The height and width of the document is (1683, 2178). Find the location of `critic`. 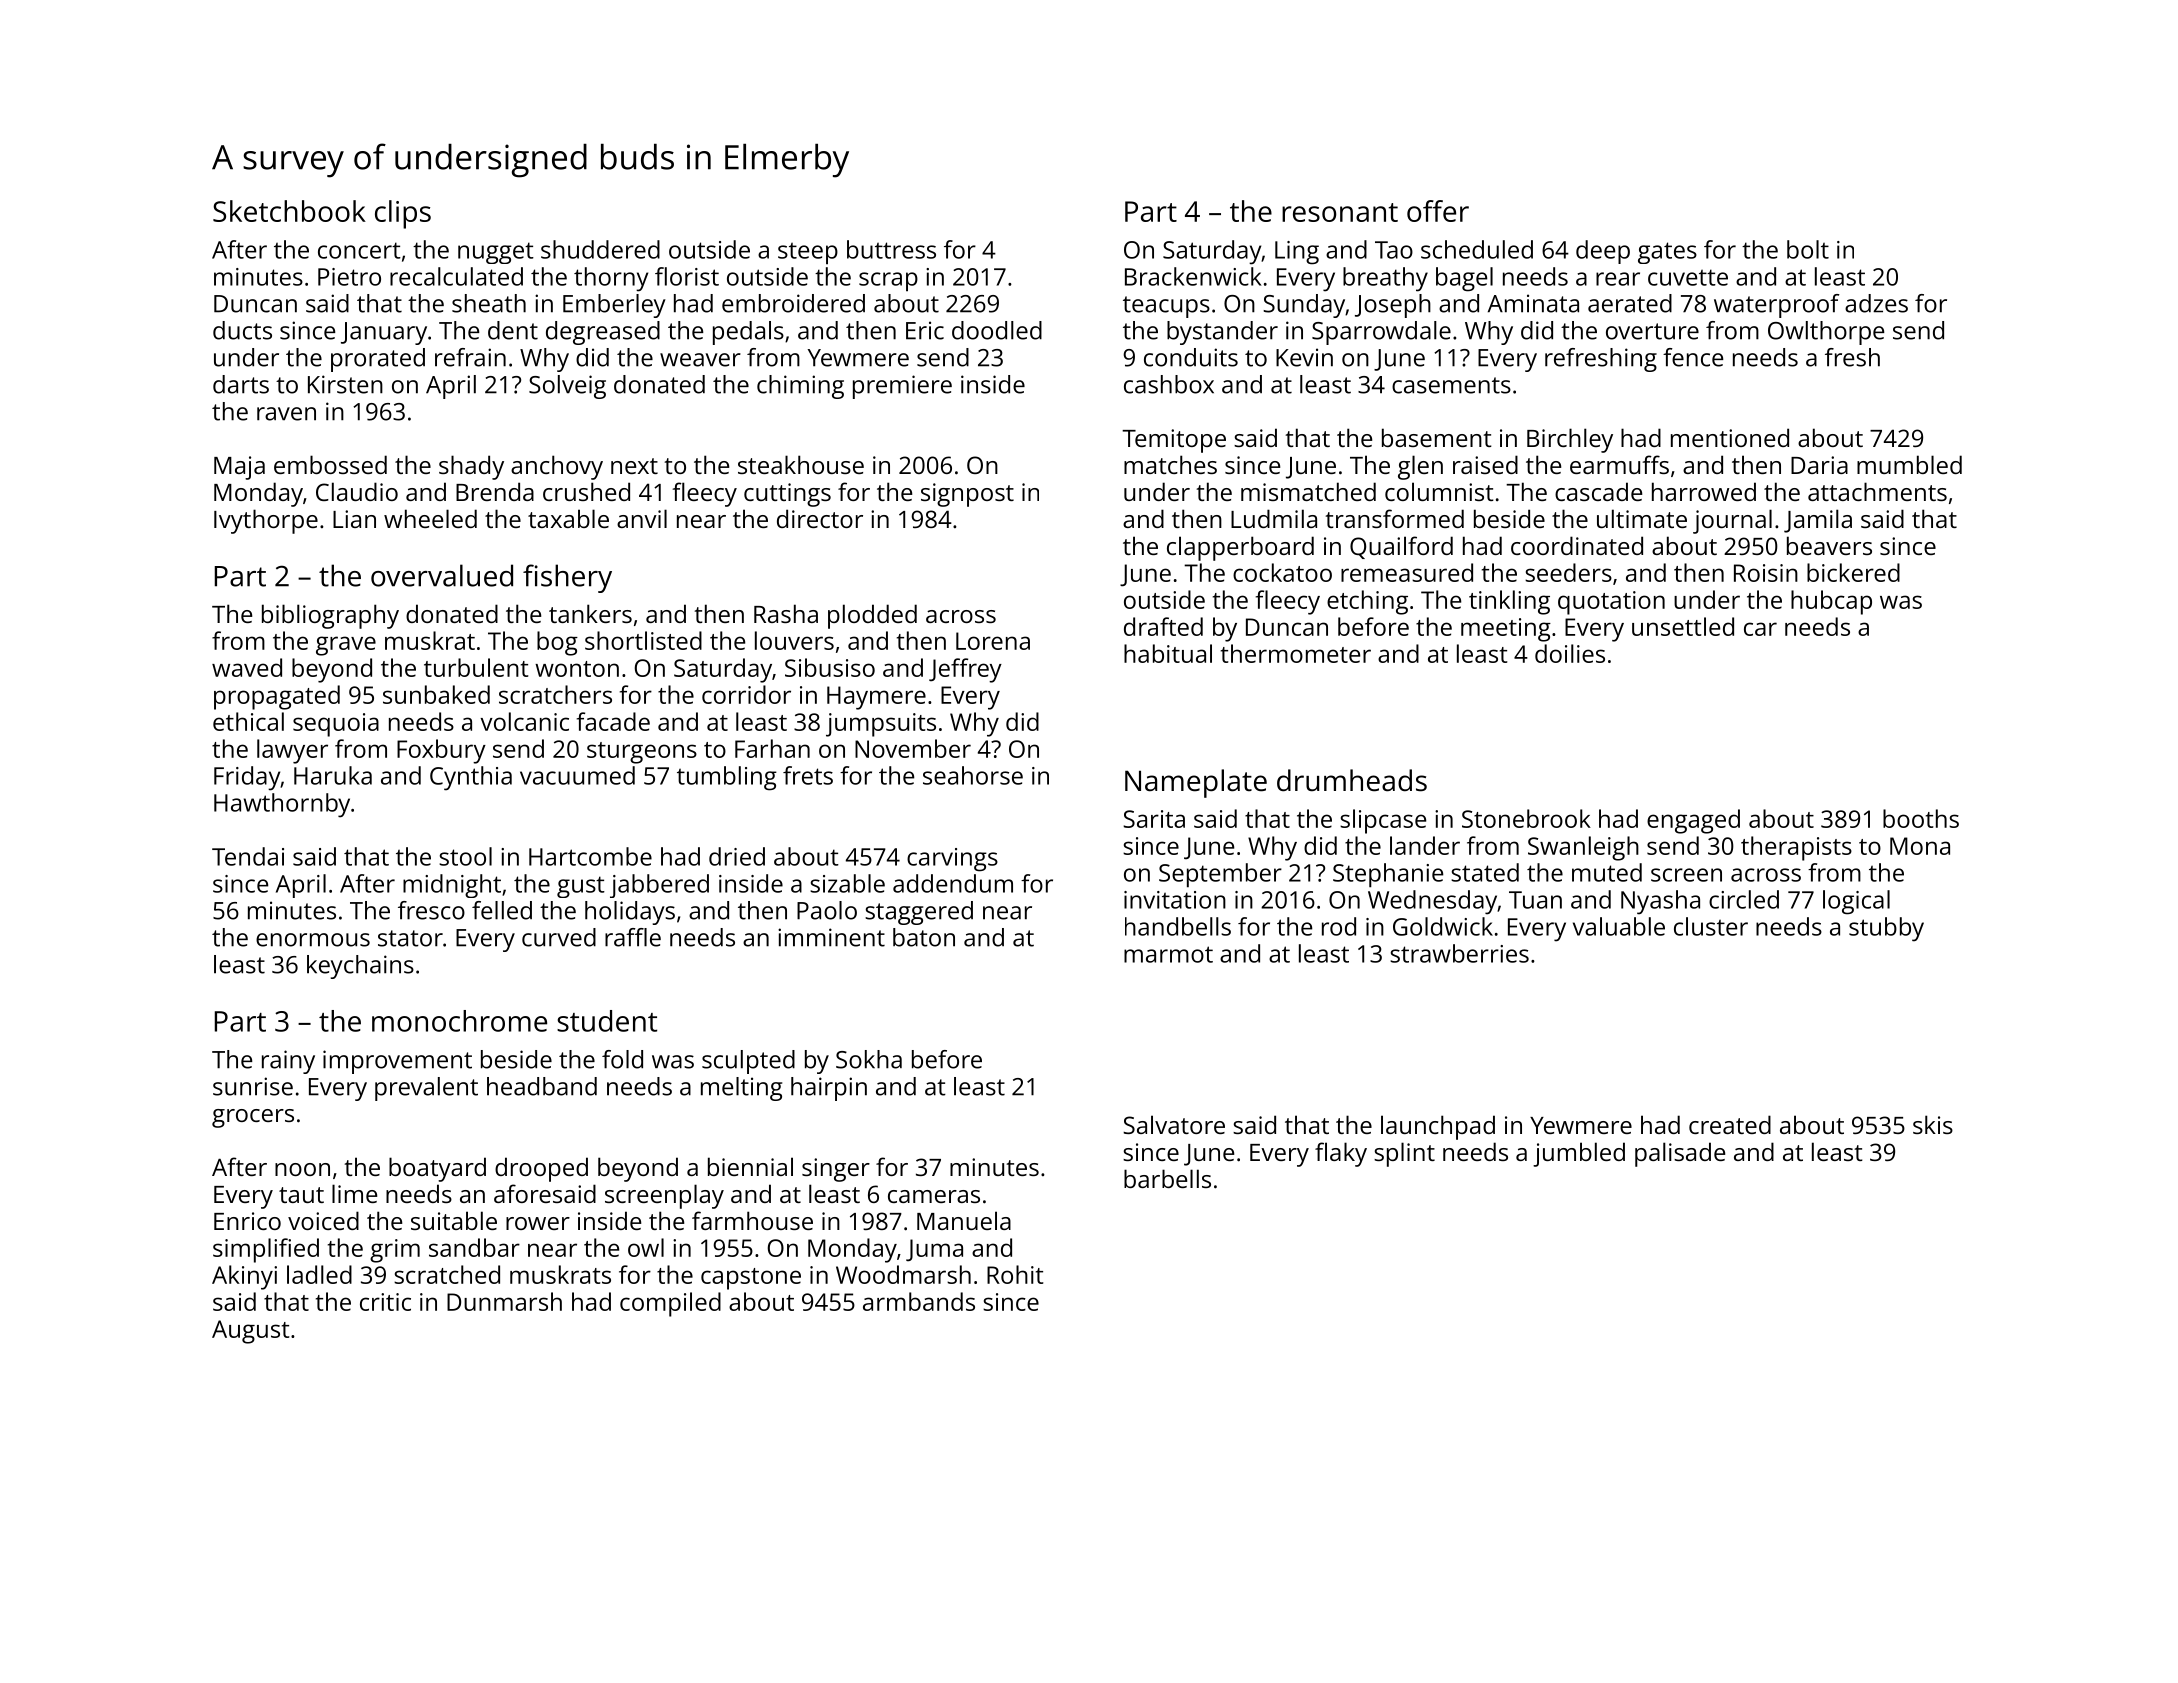

critic is located at coordinates (385, 1302).
